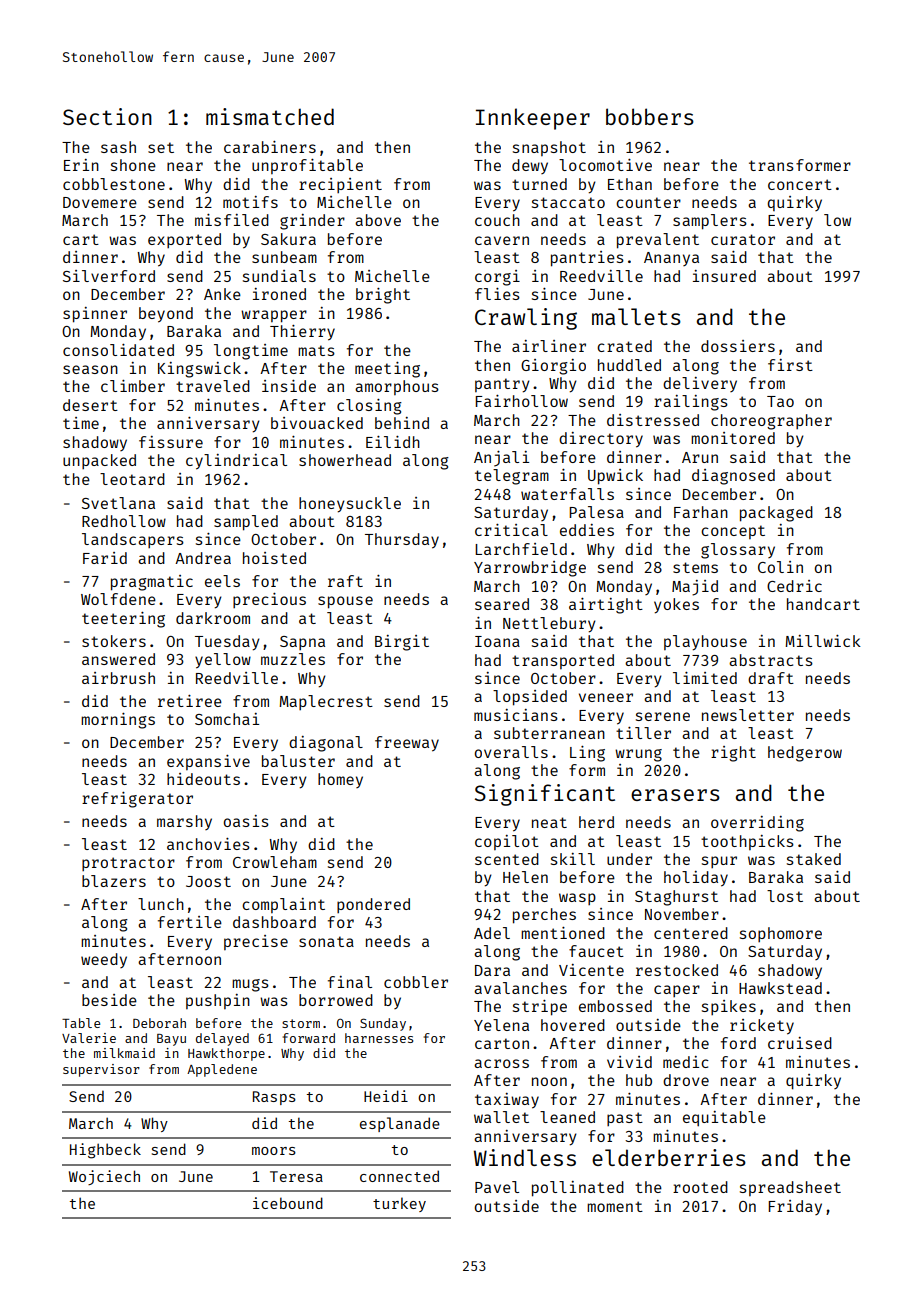 The width and height of the screenshot is (924, 1314). Describe the element at coordinates (288, 1203) in the screenshot. I see `icebound` at that location.
